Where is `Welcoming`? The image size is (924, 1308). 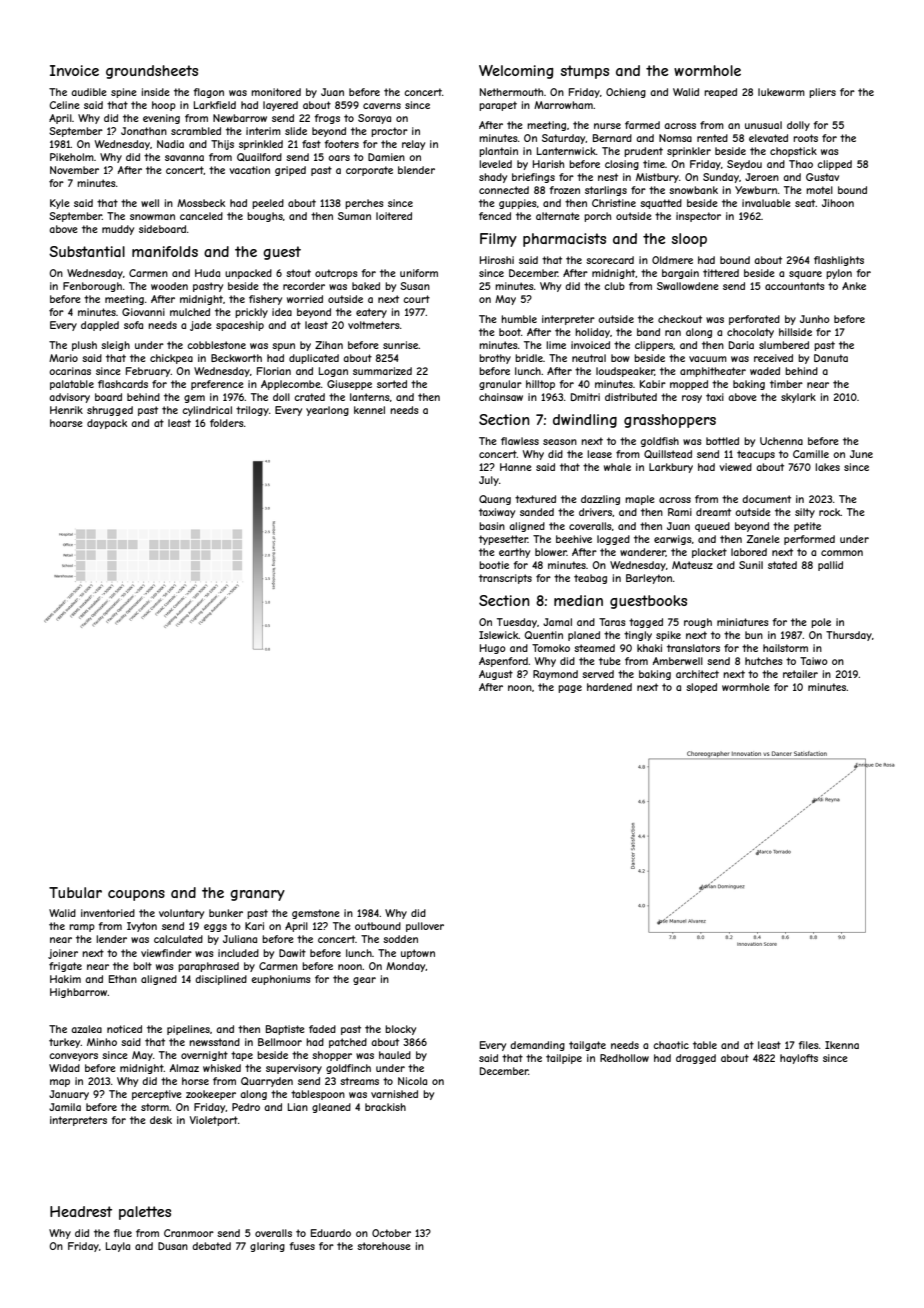
Welcoming is located at coordinates (516, 72).
